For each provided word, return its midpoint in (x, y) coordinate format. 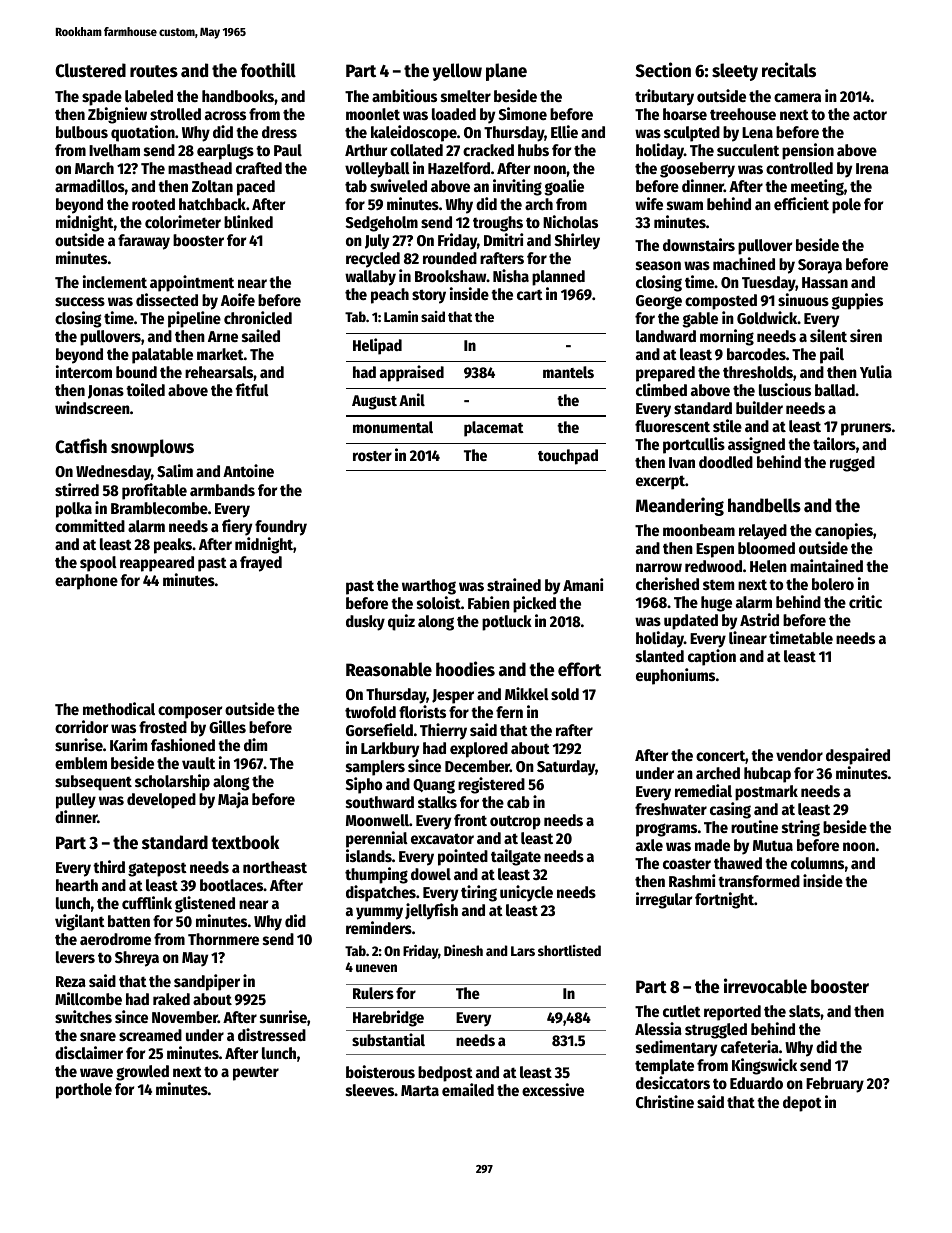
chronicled (258, 318)
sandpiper (207, 982)
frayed (261, 564)
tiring (479, 893)
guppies (857, 301)
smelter (466, 96)
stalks (437, 802)
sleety (735, 72)
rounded (450, 258)
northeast (275, 867)
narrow (659, 568)
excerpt (660, 482)
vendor (799, 755)
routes (154, 71)
